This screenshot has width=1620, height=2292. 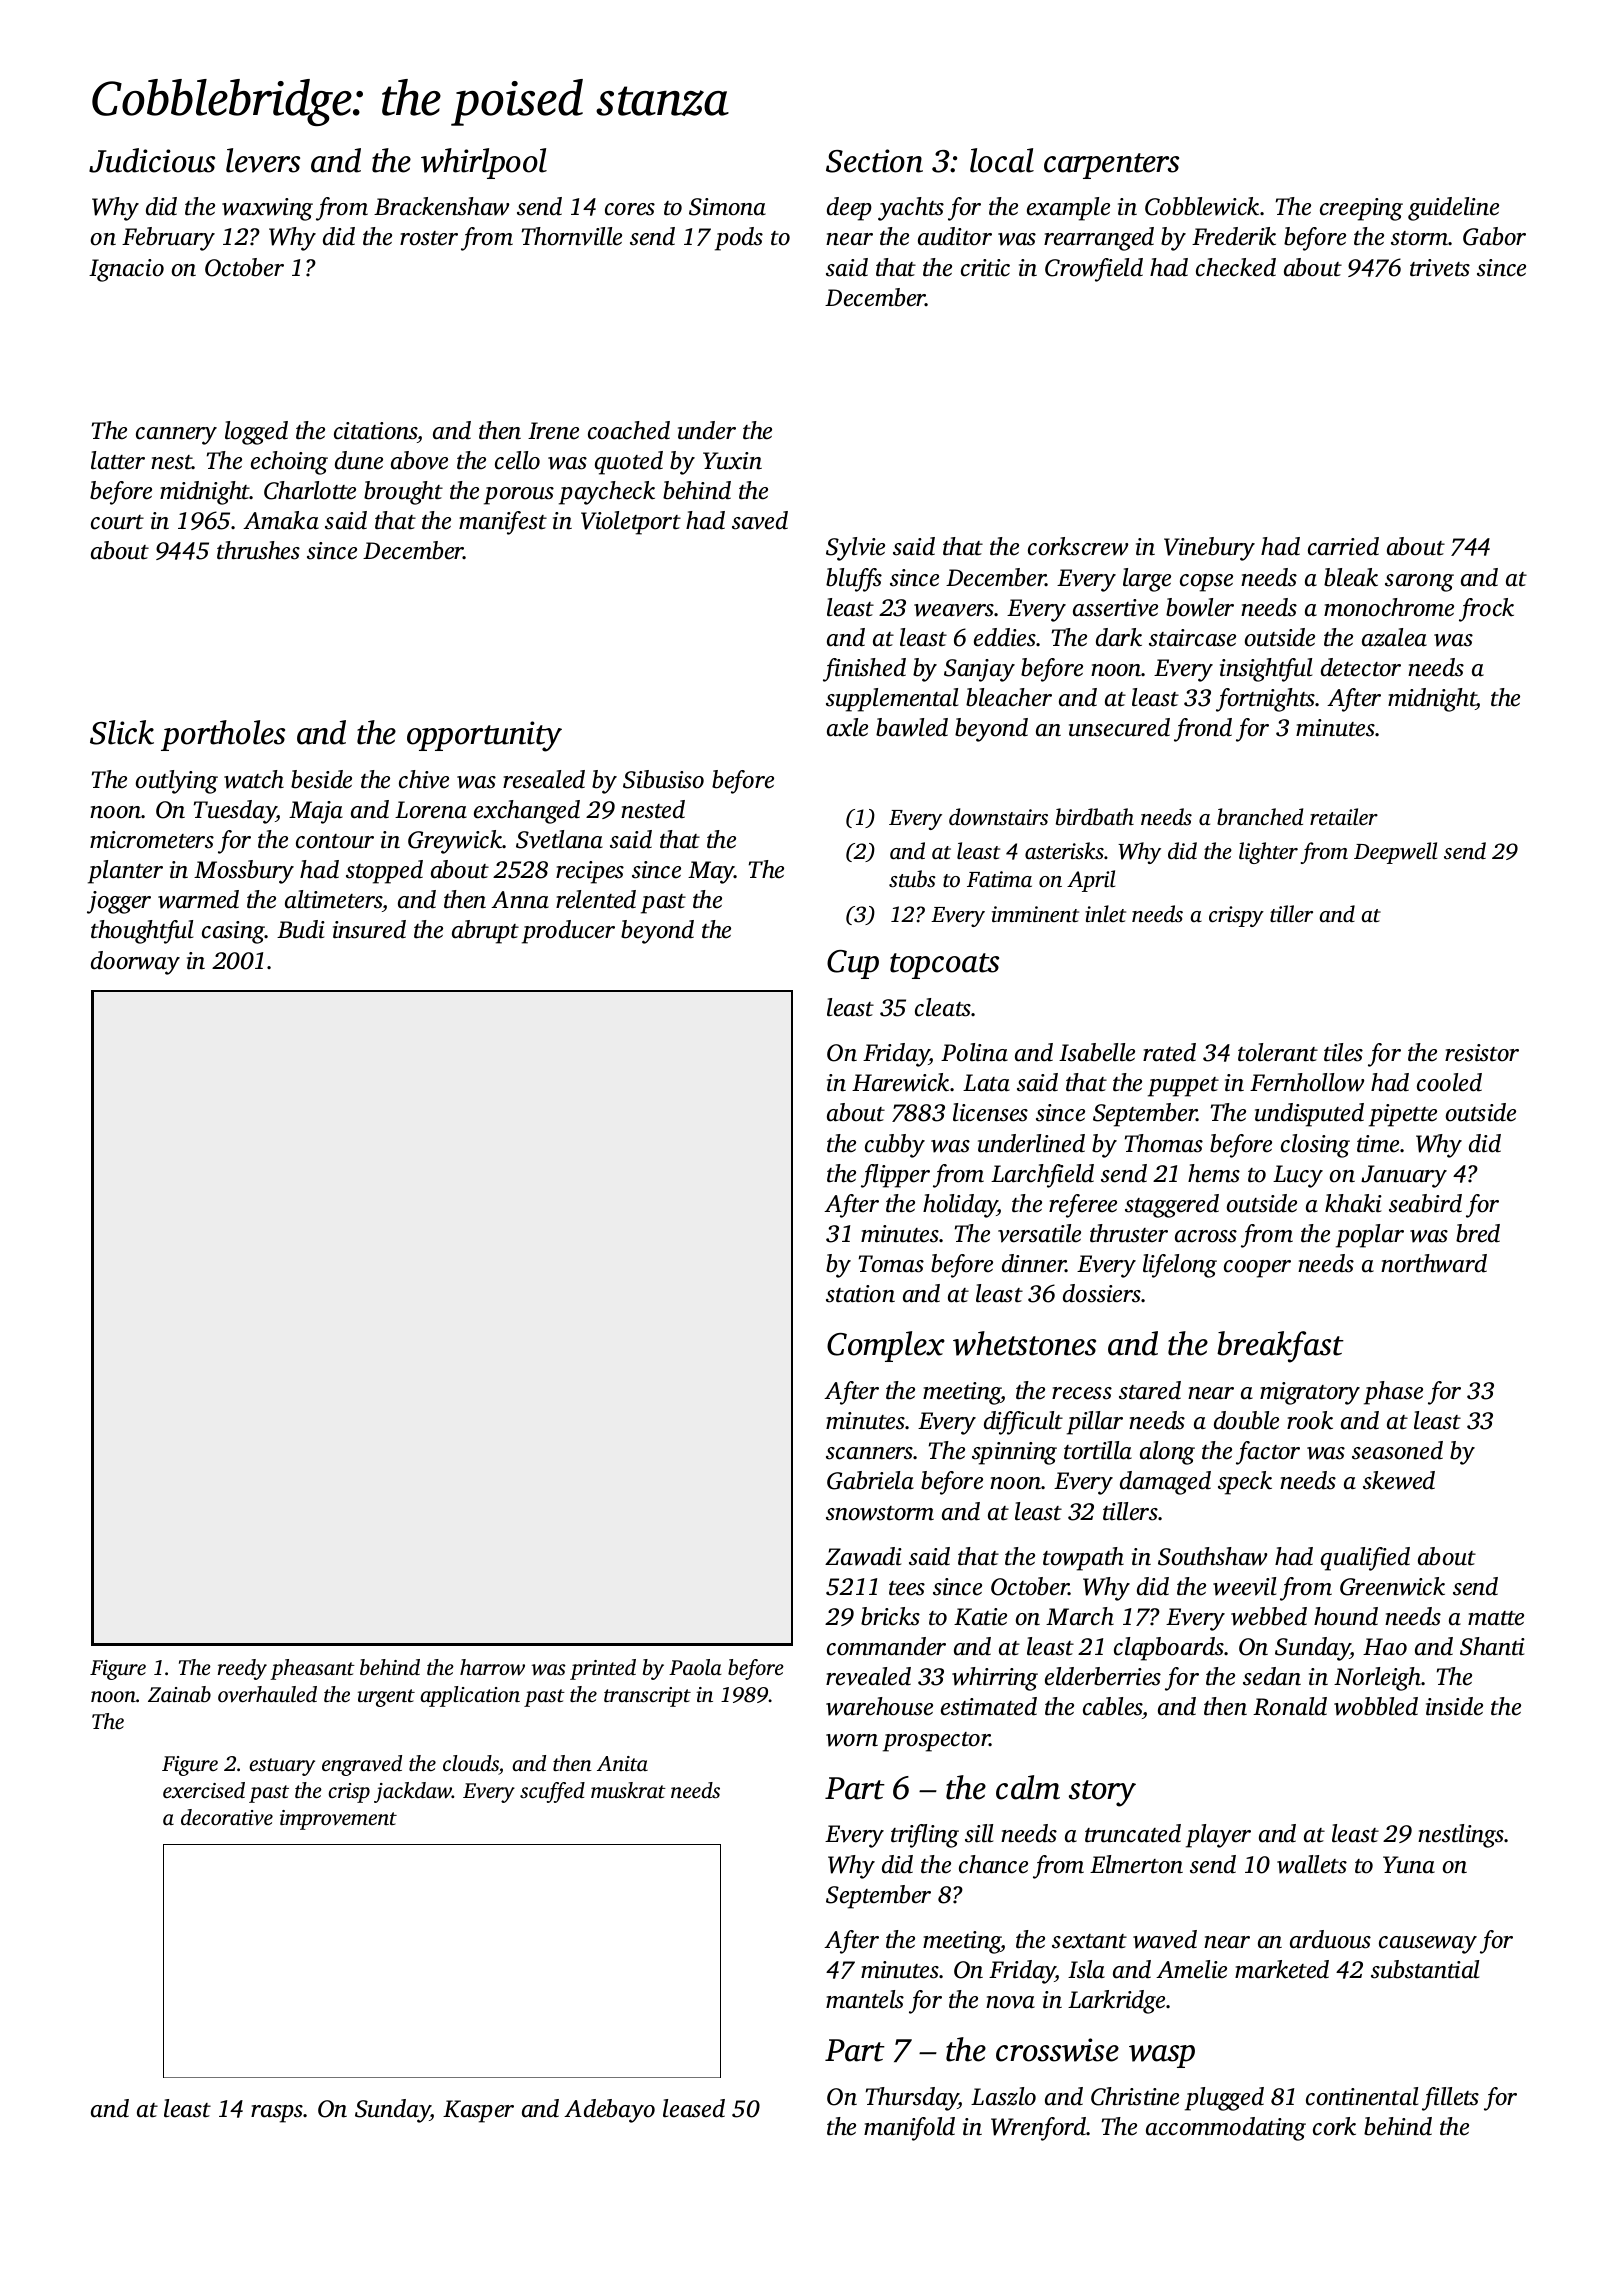 What do you see at coordinates (1272, 1676) in the screenshot?
I see `sedan` at bounding box center [1272, 1676].
